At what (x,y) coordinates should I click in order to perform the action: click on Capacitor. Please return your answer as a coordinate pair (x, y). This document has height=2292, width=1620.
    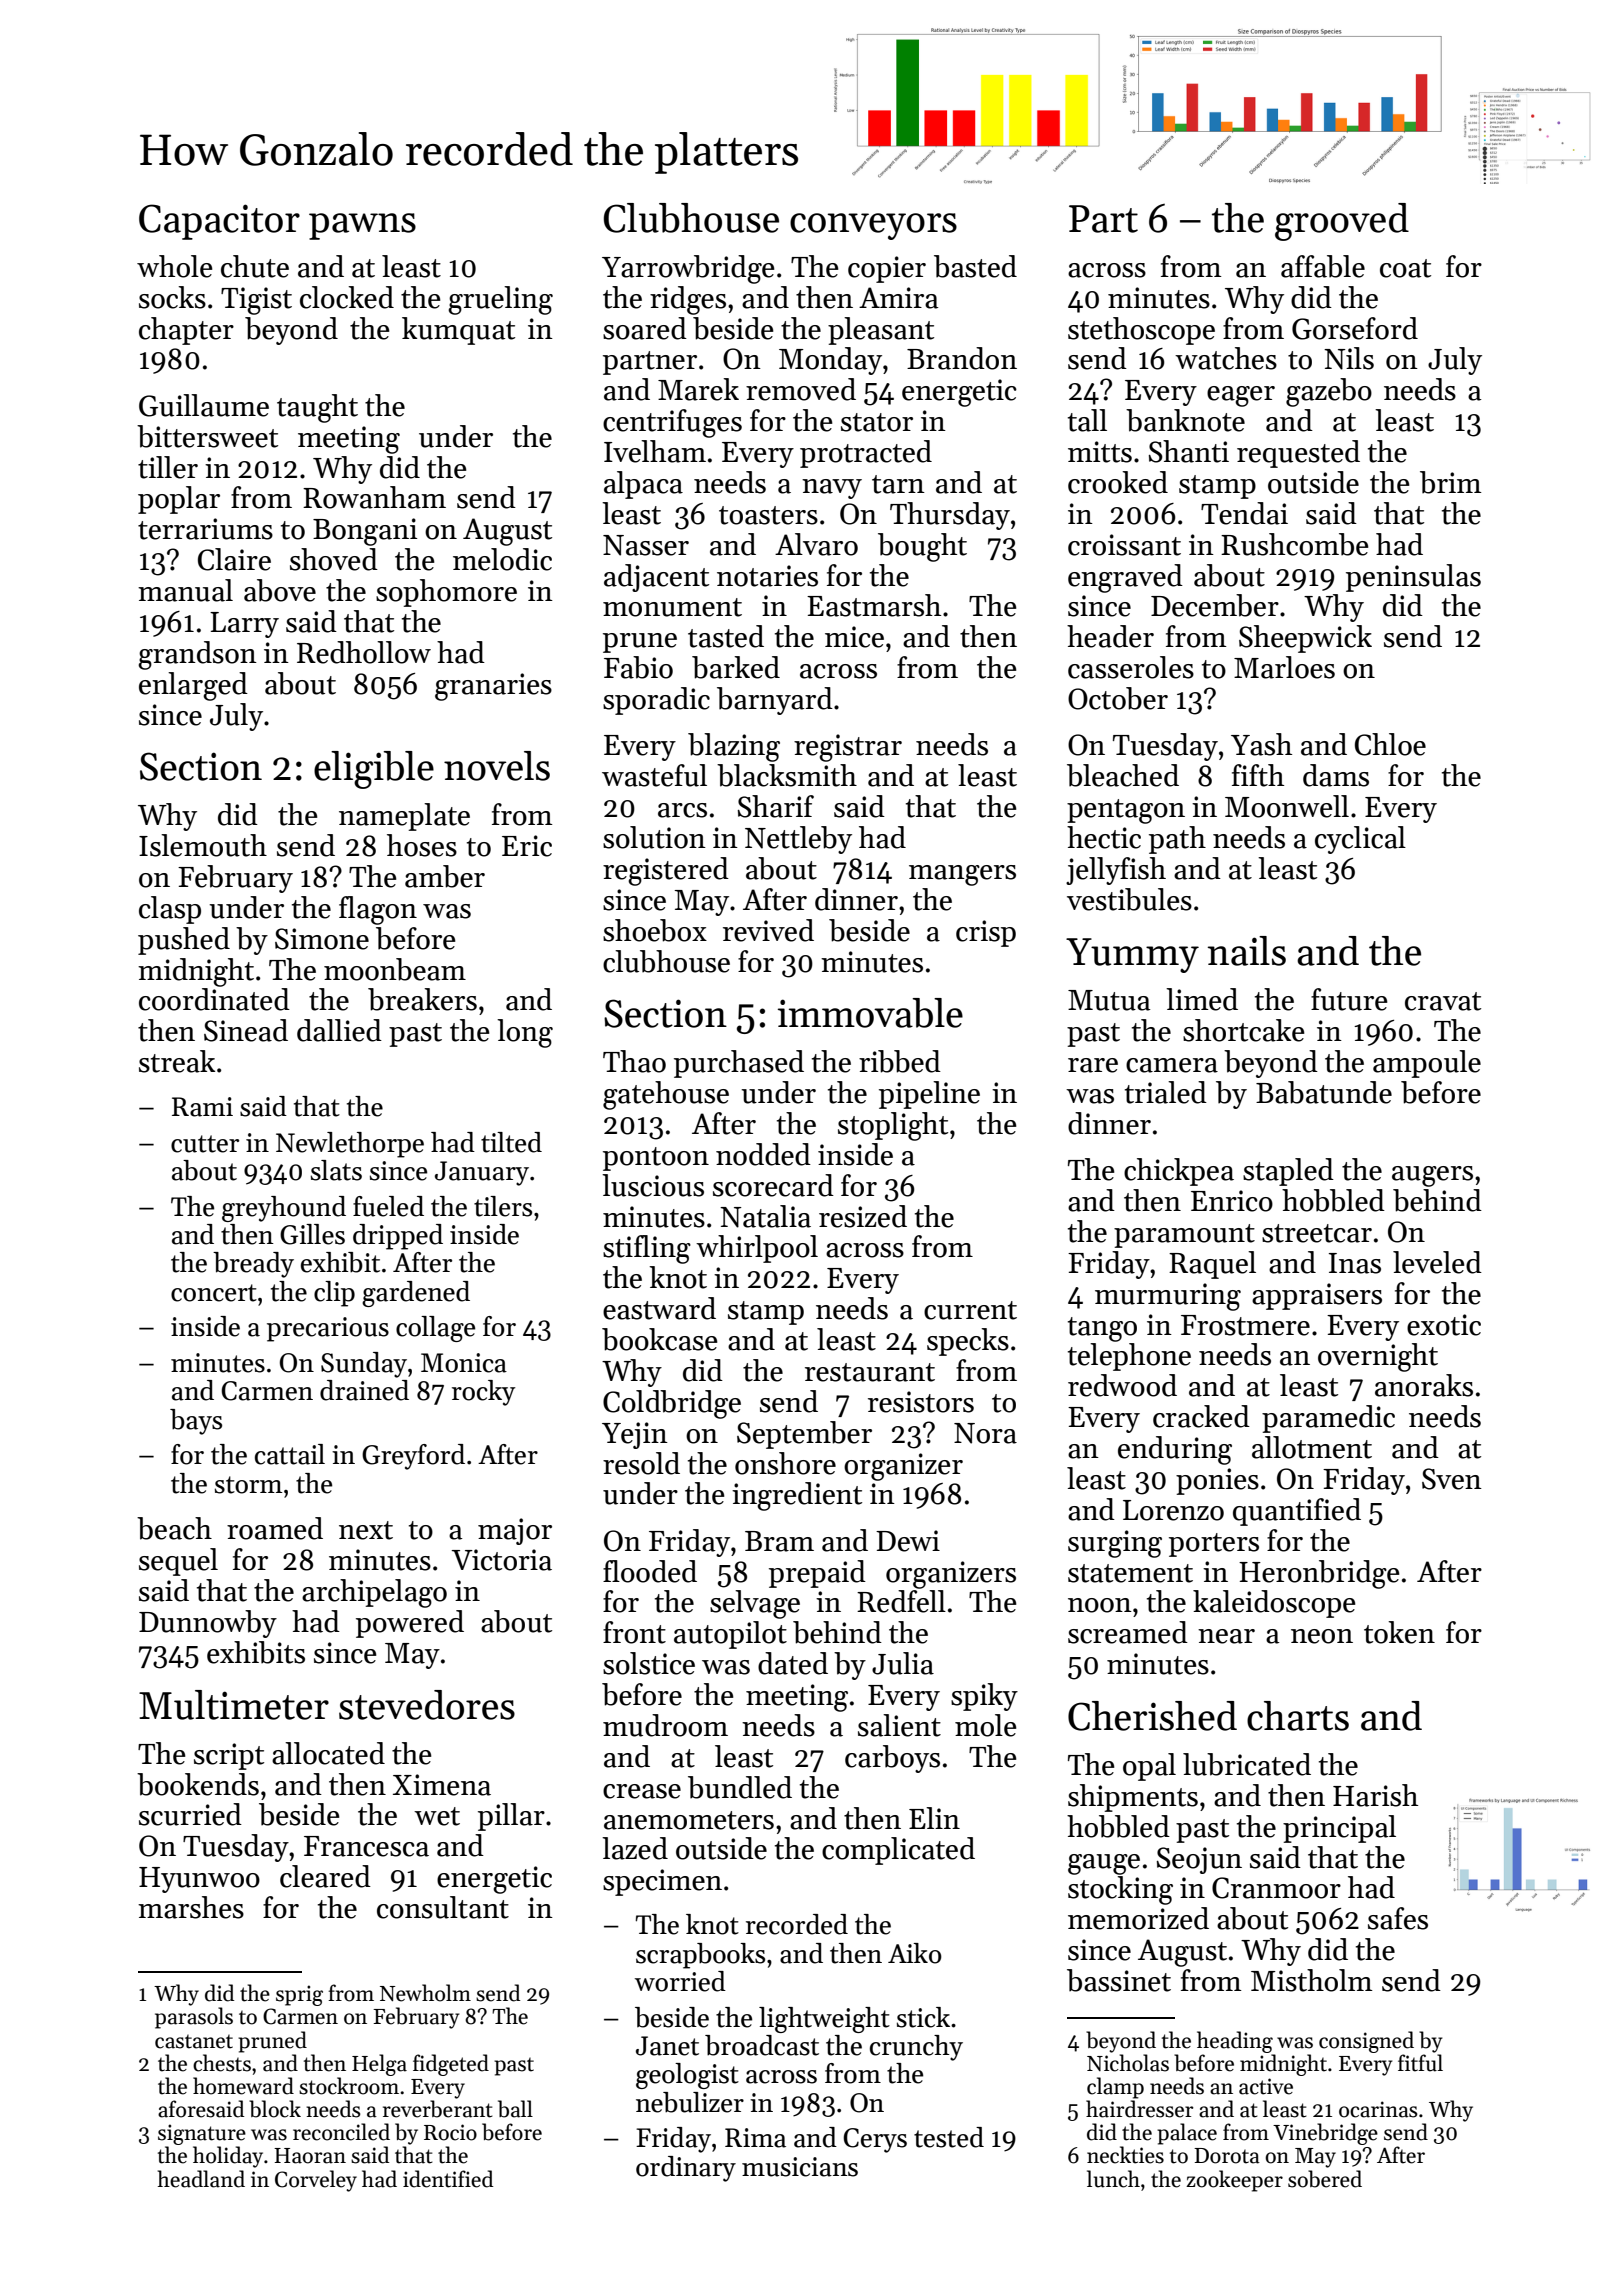
    Looking at the image, I should click on (219, 222).
